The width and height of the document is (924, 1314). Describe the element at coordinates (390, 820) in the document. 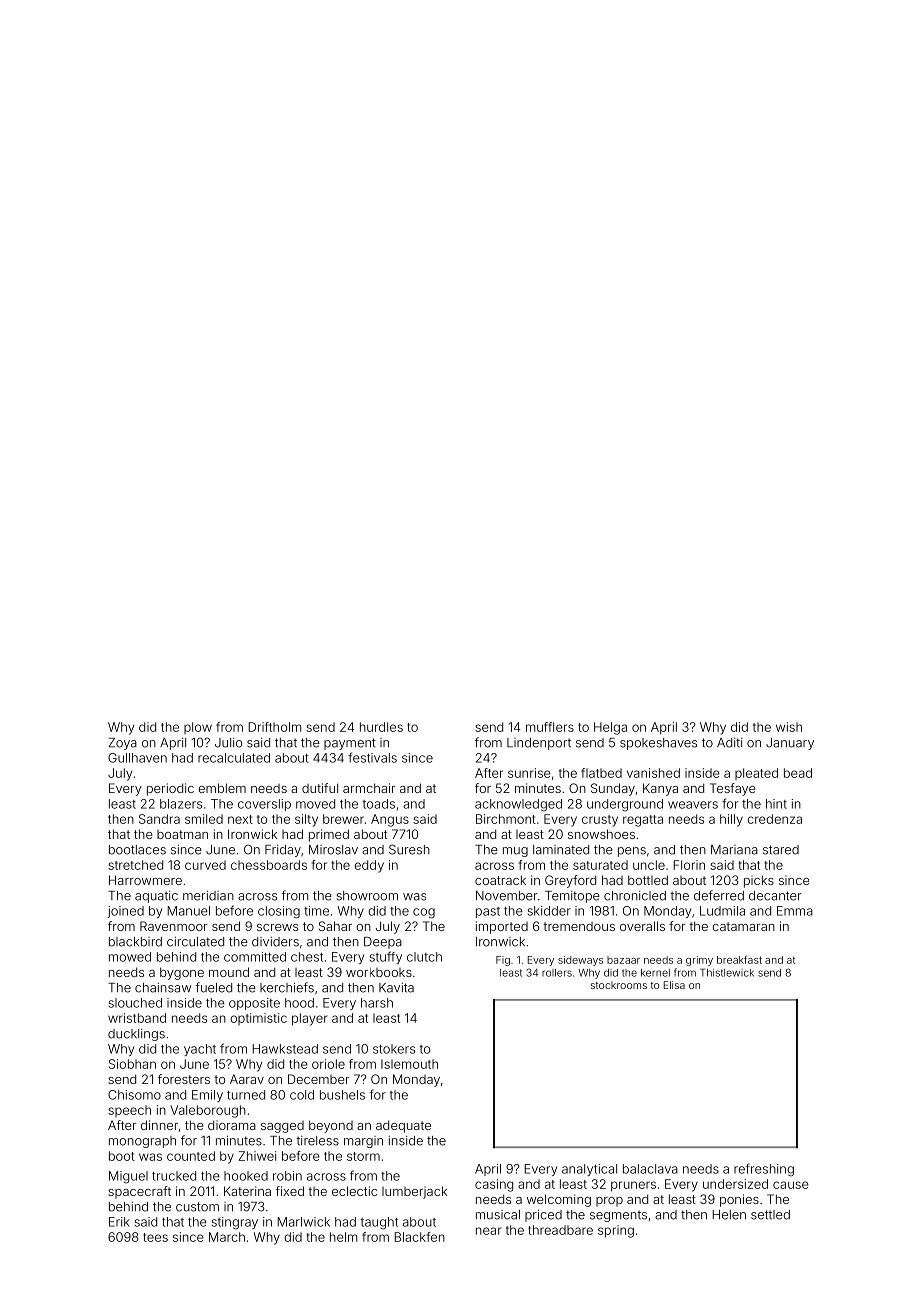

I see `Angus` at that location.
